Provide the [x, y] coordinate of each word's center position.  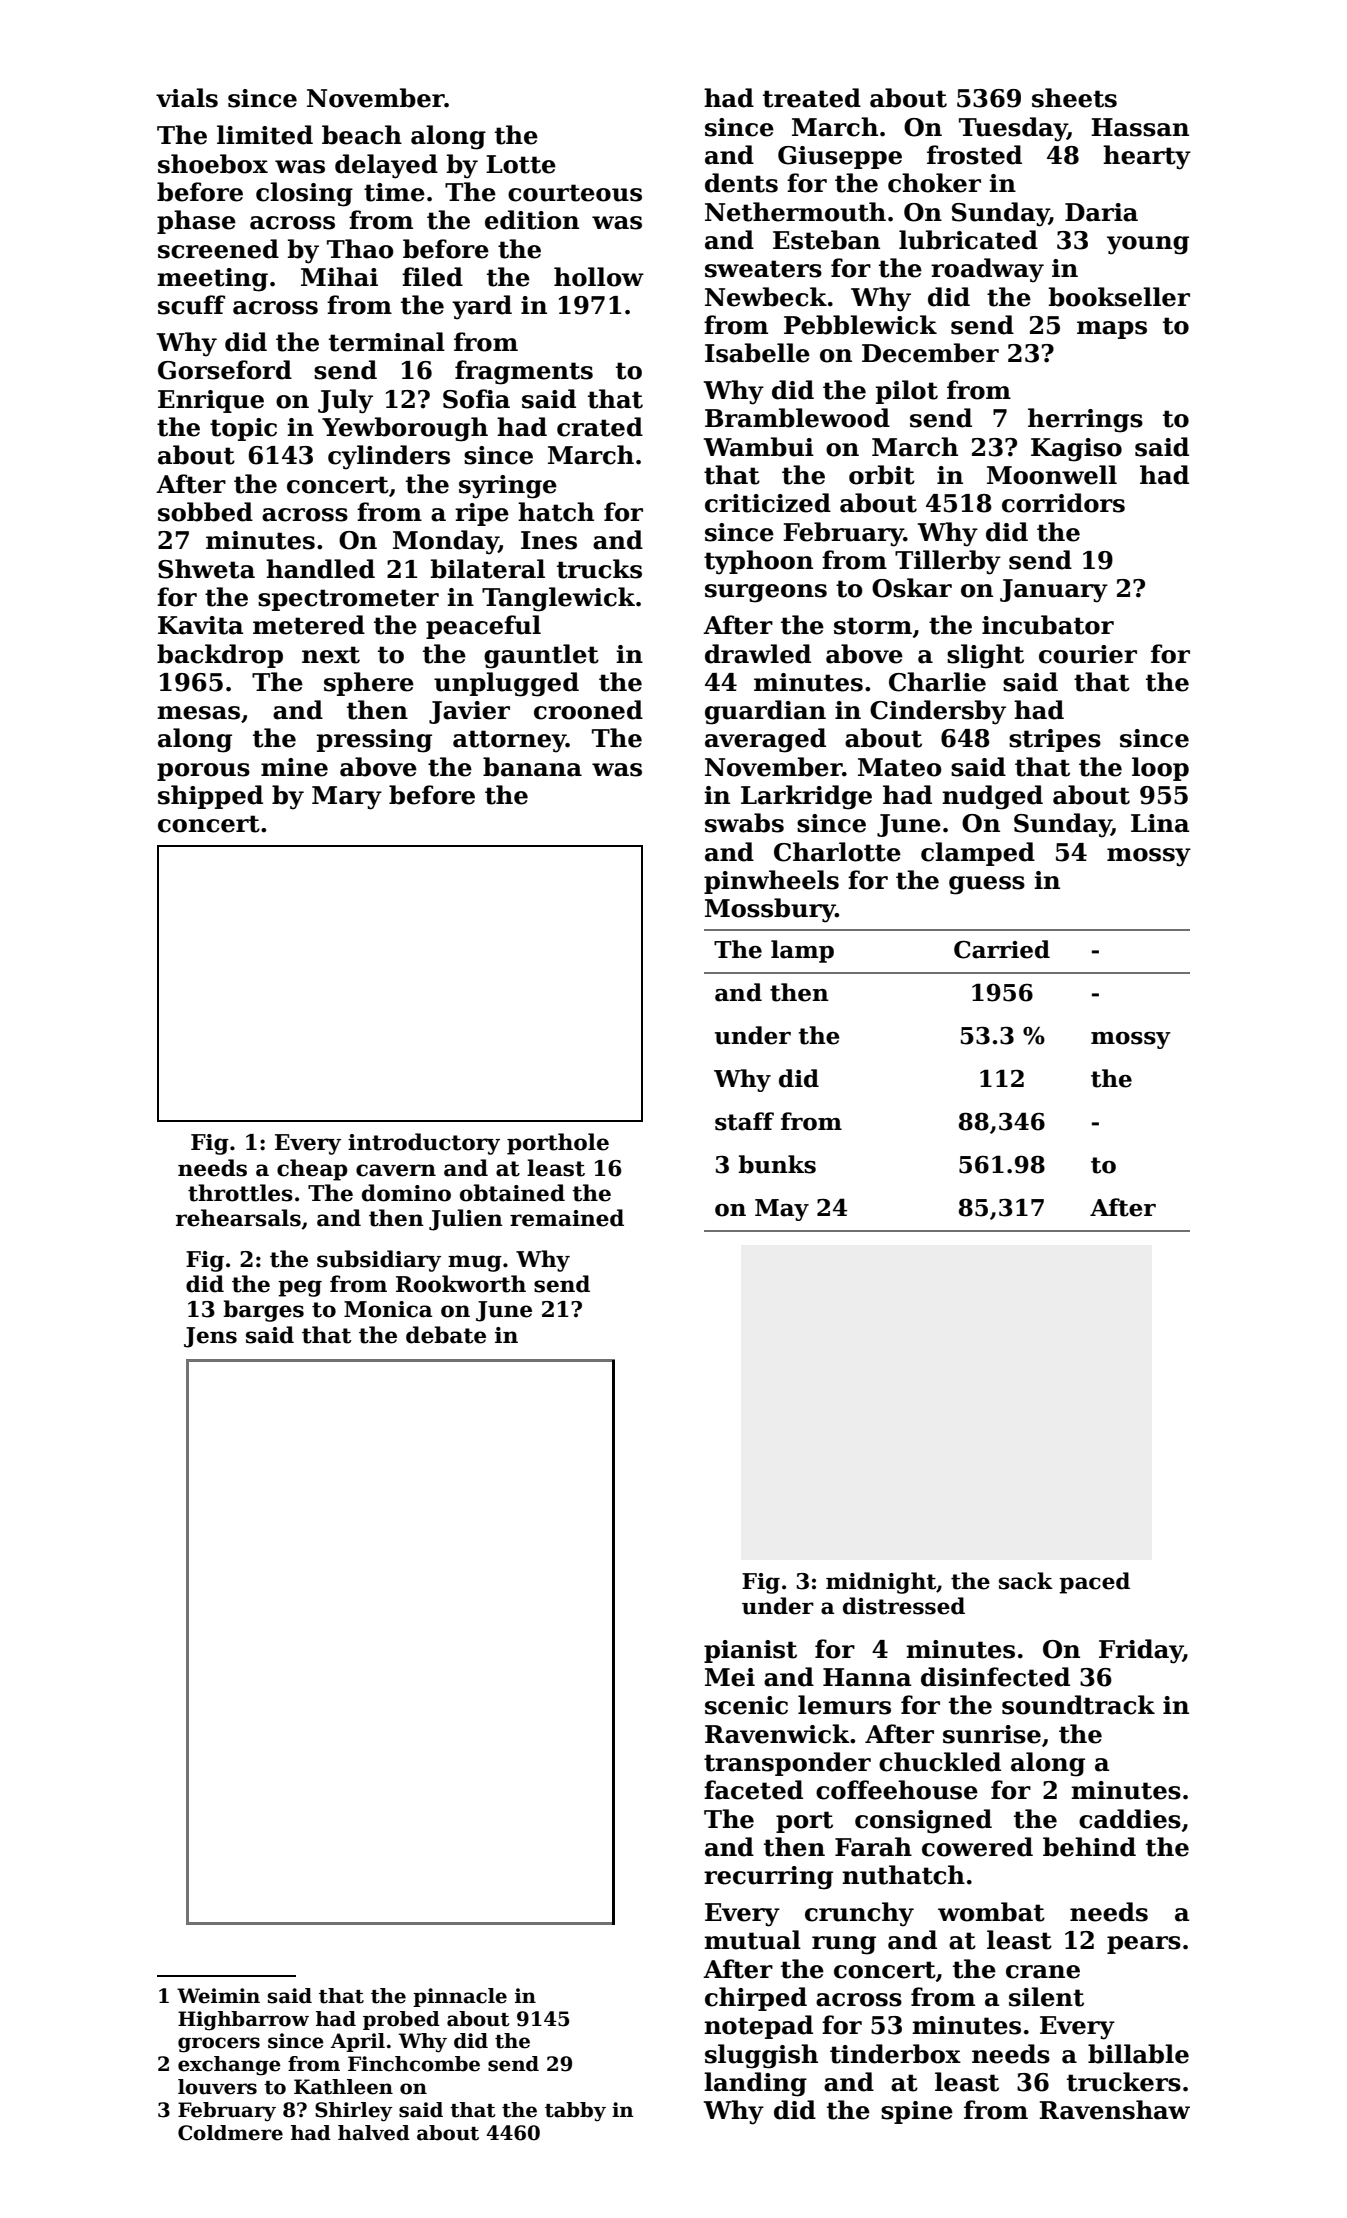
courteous [575, 193]
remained [567, 1218]
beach [362, 135]
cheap [312, 1170]
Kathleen [343, 2087]
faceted [753, 1790]
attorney [509, 741]
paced [1094, 1583]
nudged [992, 797]
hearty [1147, 157]
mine [294, 767]
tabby [575, 2112]
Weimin [218, 1996]
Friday [1141, 1651]
